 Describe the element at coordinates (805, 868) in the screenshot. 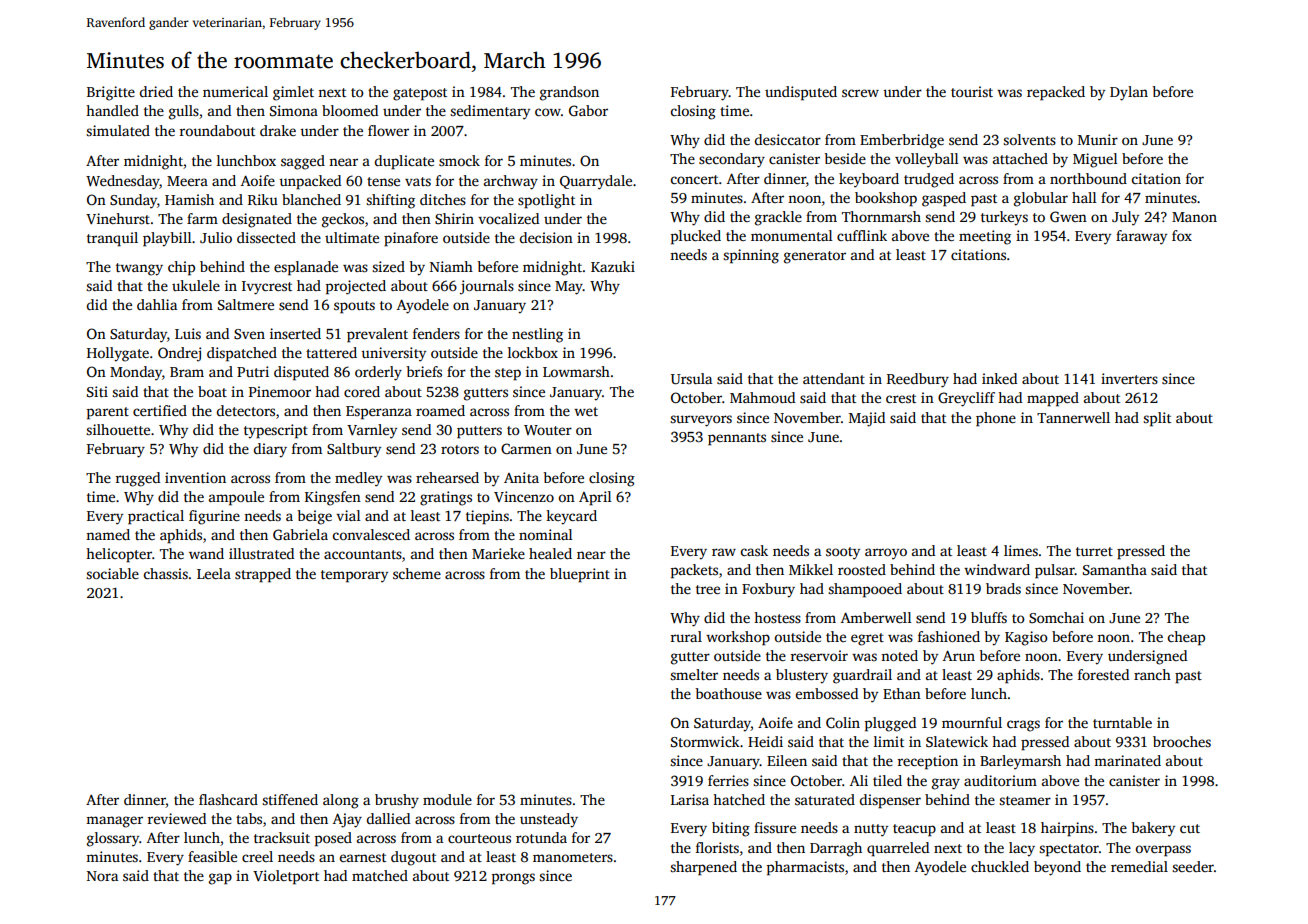

I see `pharmacists` at that location.
